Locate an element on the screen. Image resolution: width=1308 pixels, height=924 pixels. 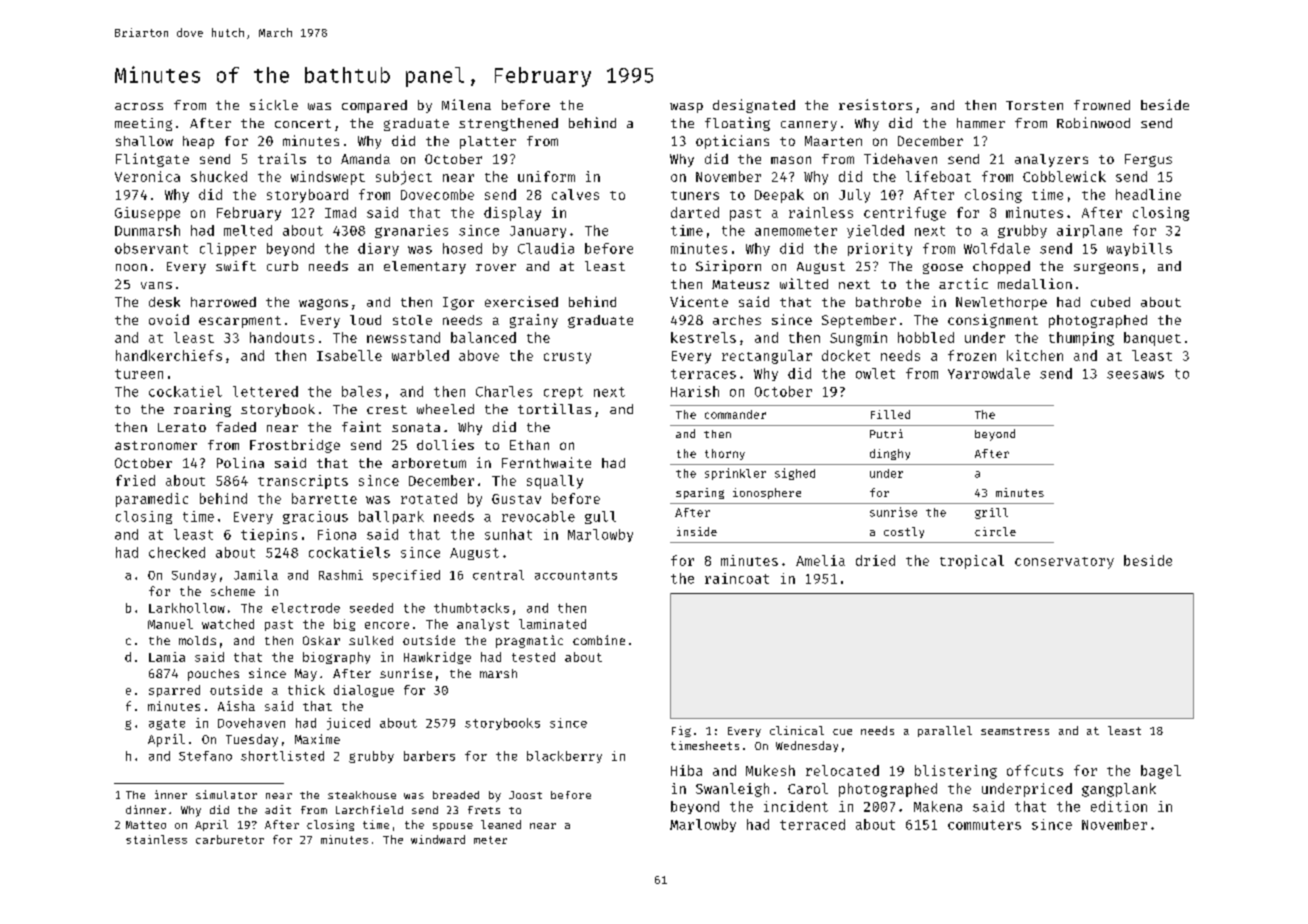
accountants is located at coordinates (576, 575).
